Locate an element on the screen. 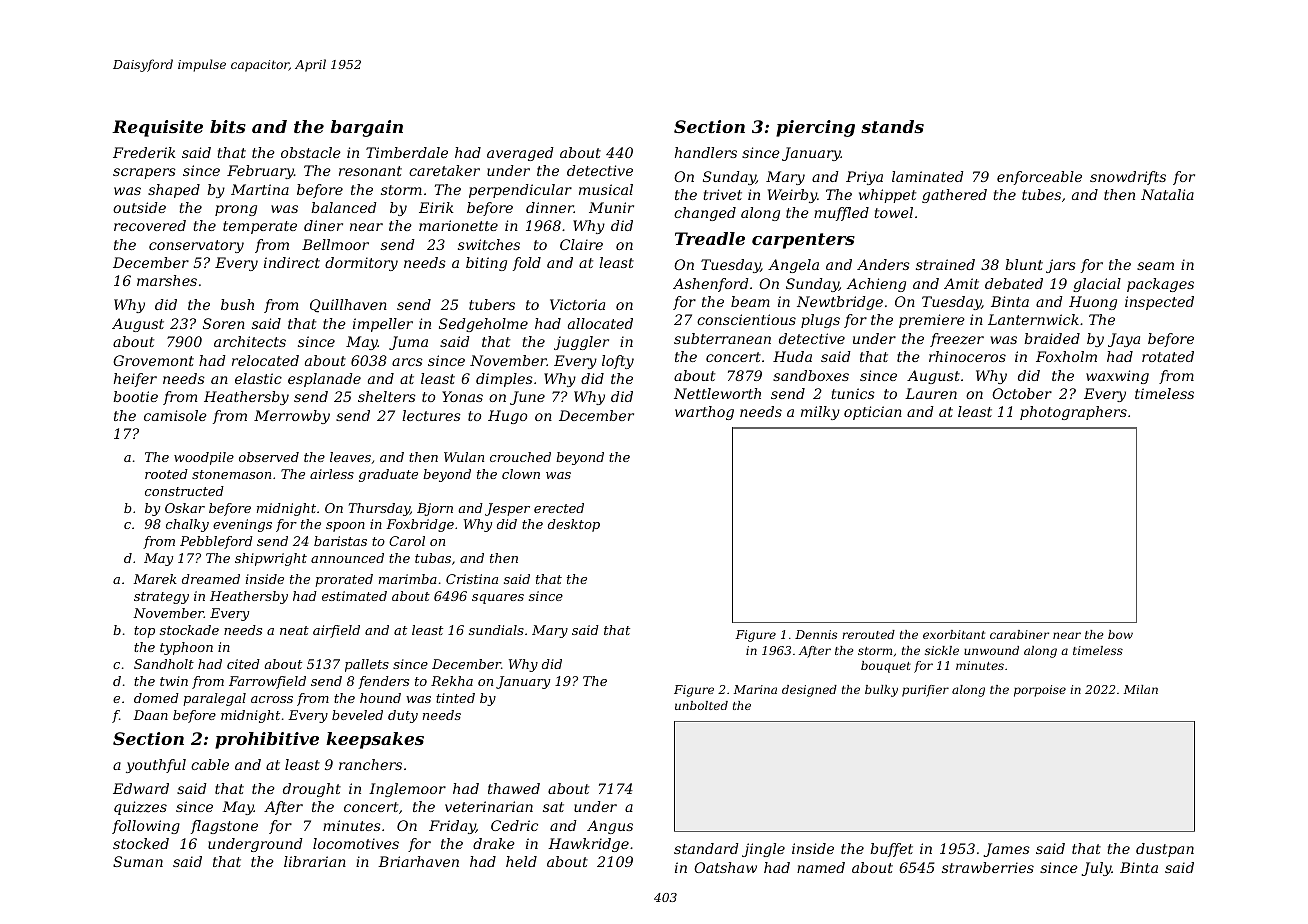 This screenshot has height=924, width=1308. strategy is located at coordinates (161, 598).
